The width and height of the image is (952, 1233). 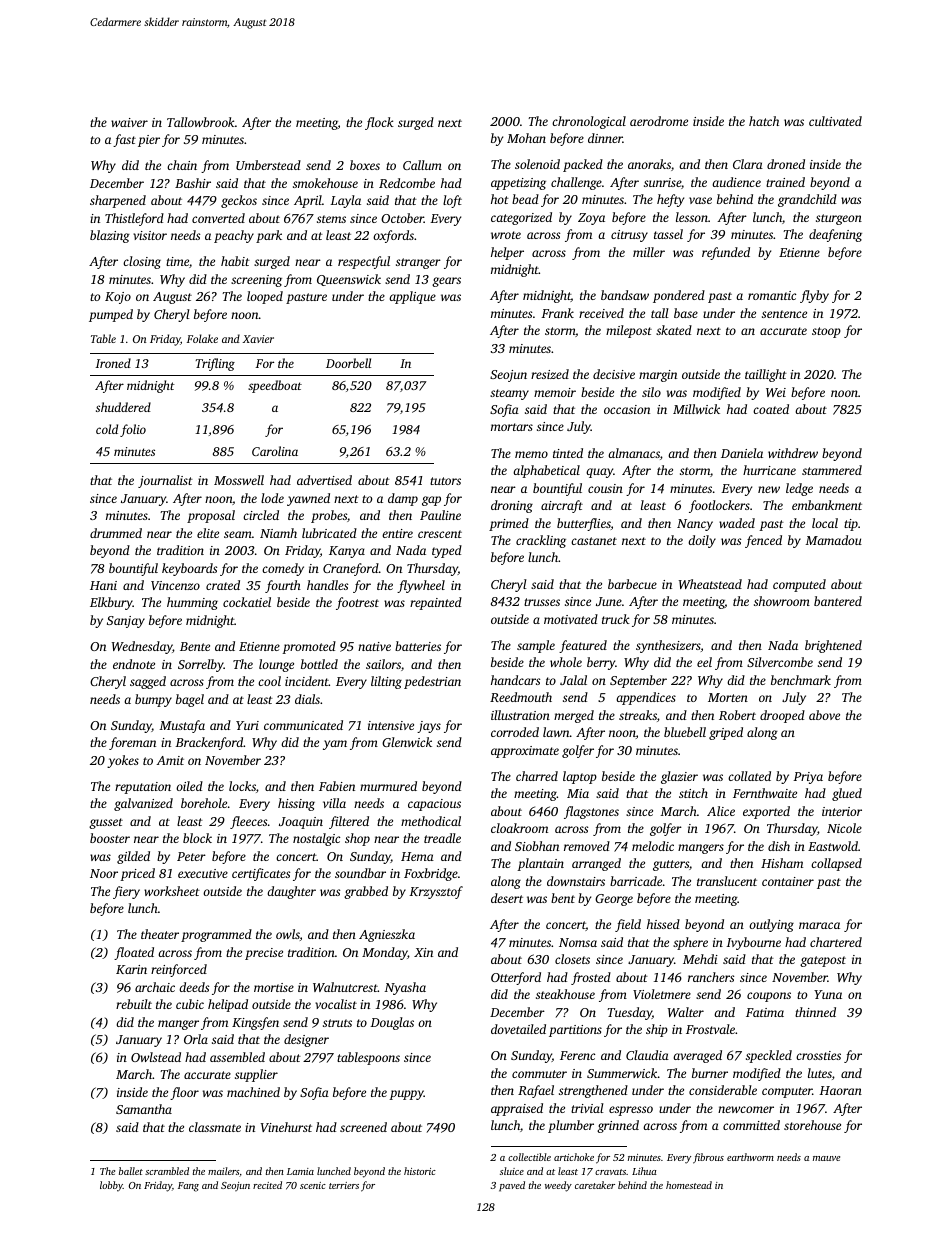 I want to click on dish, so click(x=779, y=846).
